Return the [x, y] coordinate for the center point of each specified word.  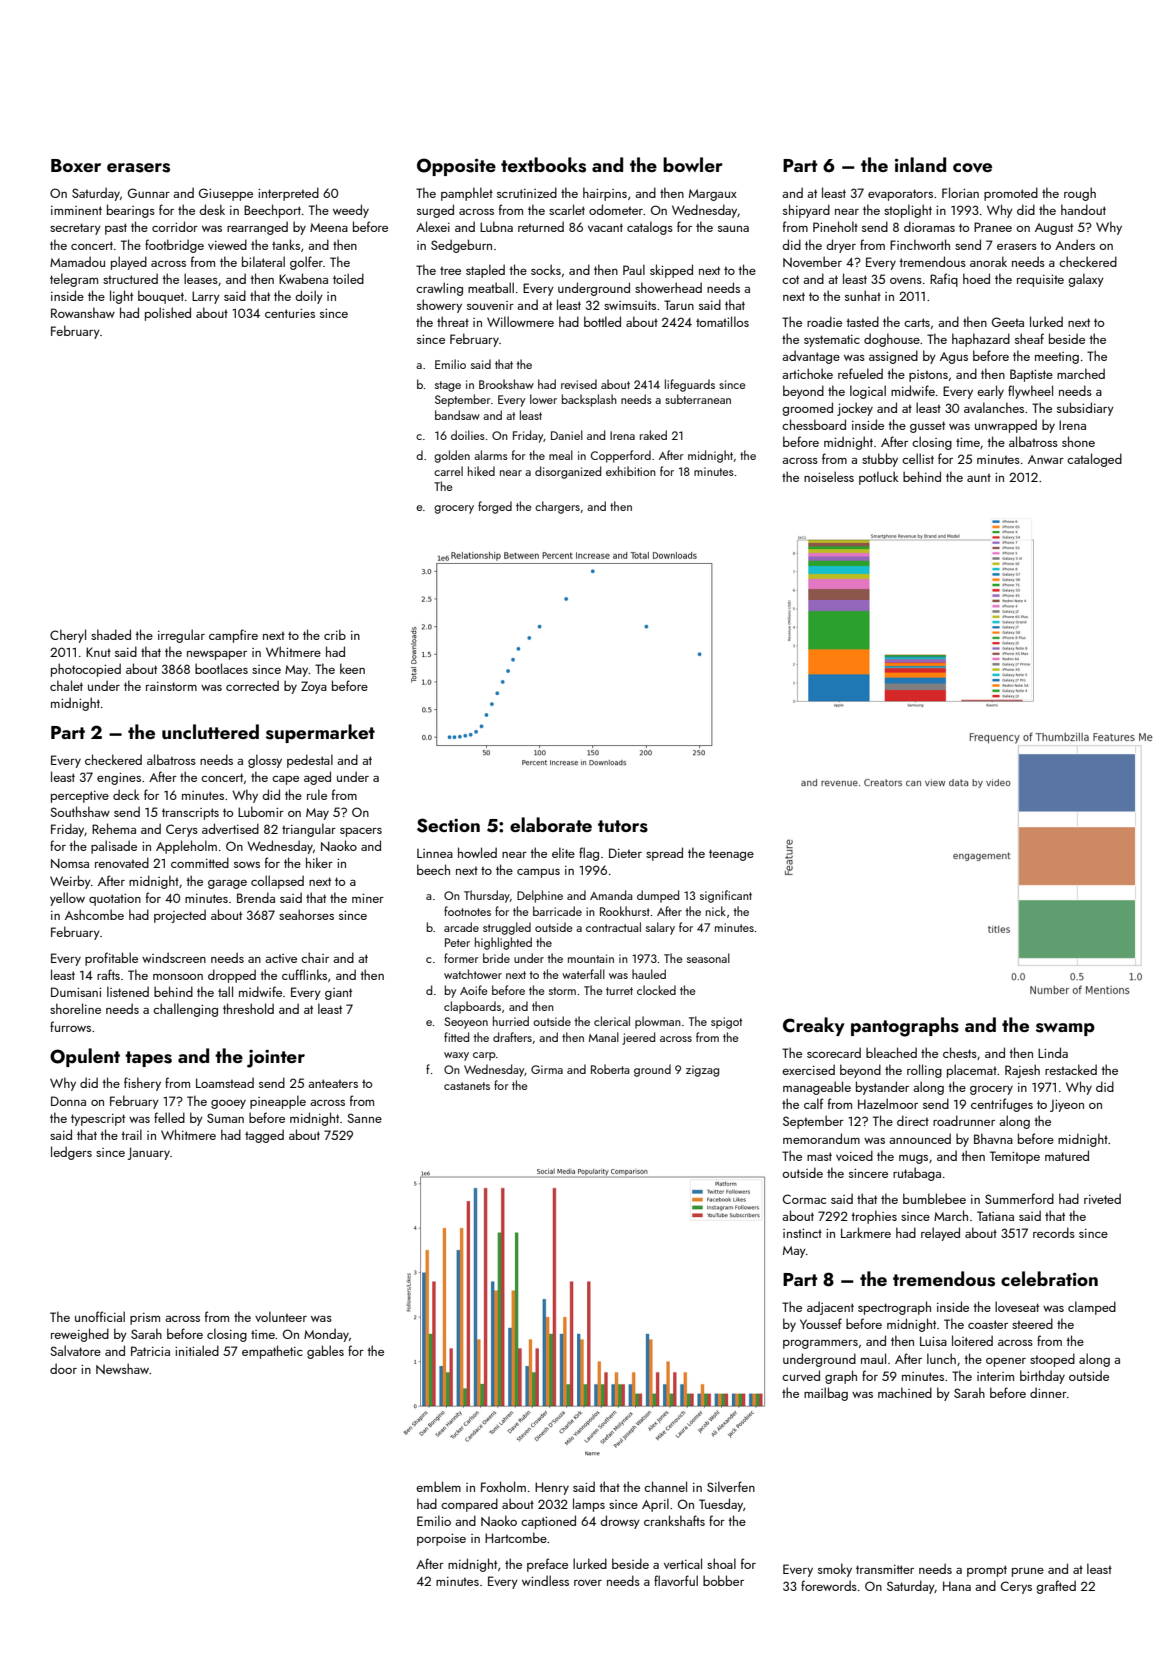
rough [1080, 194]
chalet [66, 685]
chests [960, 1052]
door [63, 1368]
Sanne [364, 1118]
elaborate [551, 824]
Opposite [456, 167]
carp [484, 1056]
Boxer [76, 165]
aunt [979, 477]
